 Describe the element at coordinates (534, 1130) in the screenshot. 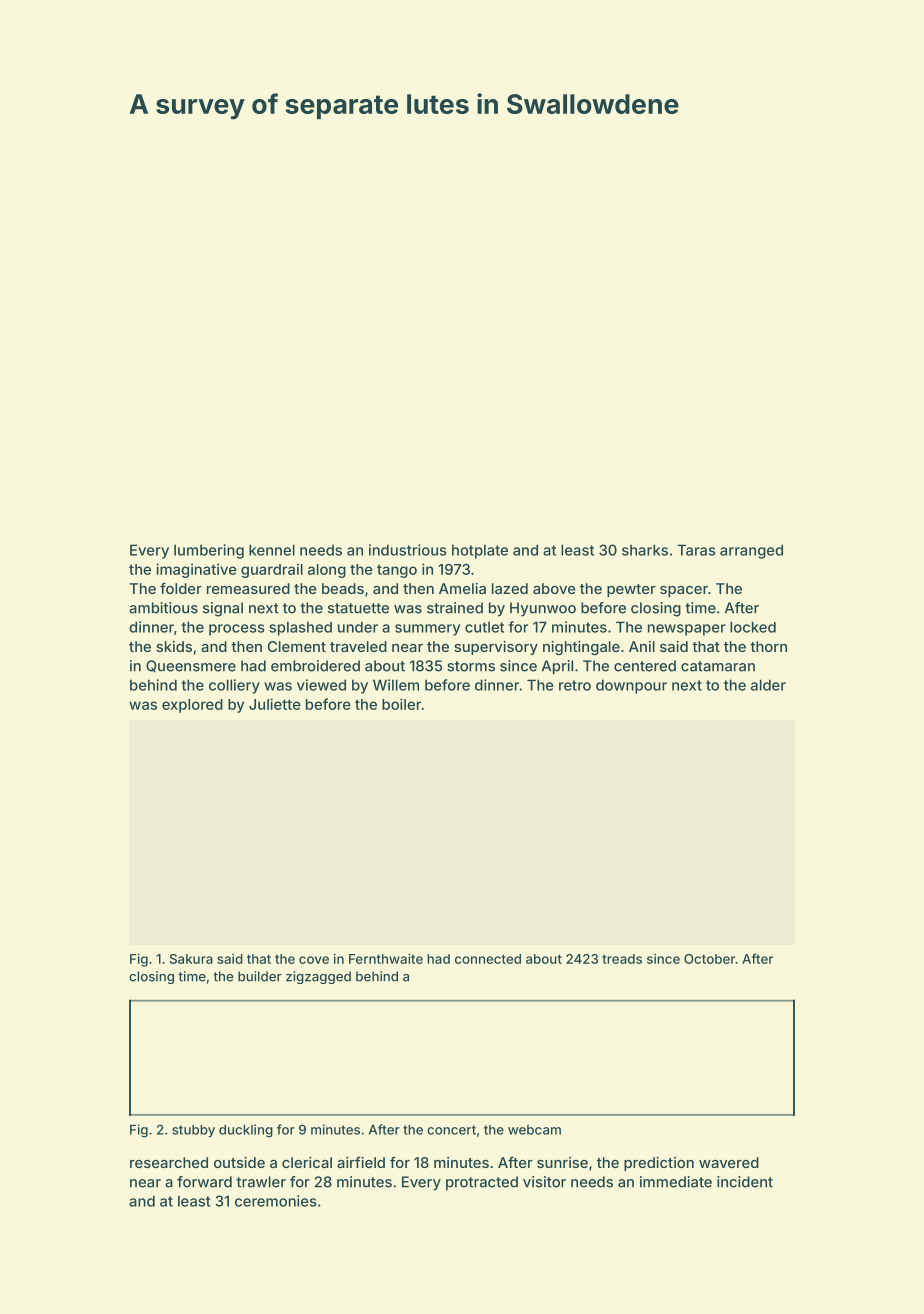

I see `webcam` at that location.
